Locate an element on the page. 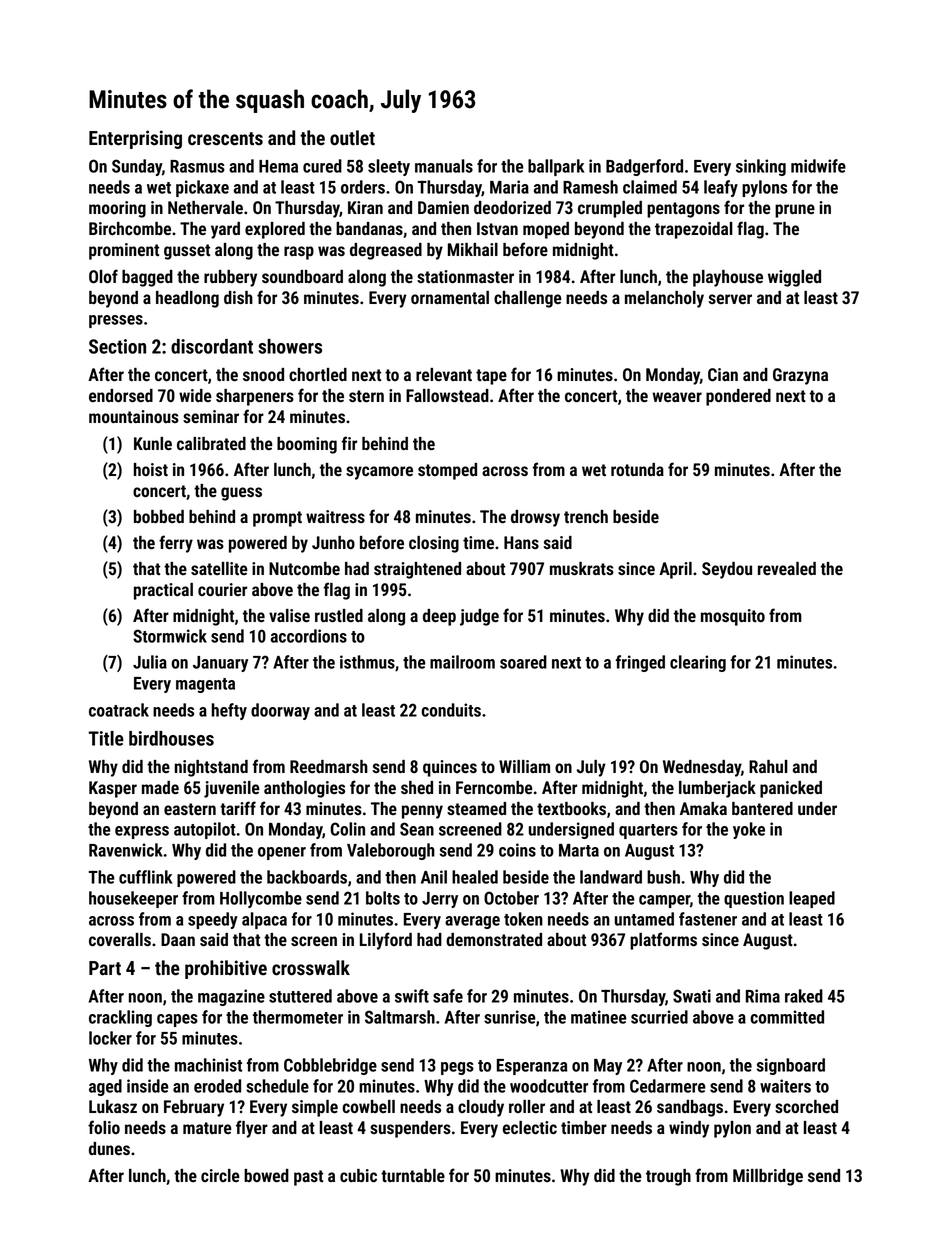 Image resolution: width=952 pixels, height=1233 pixels. magazine is located at coordinates (231, 997).
